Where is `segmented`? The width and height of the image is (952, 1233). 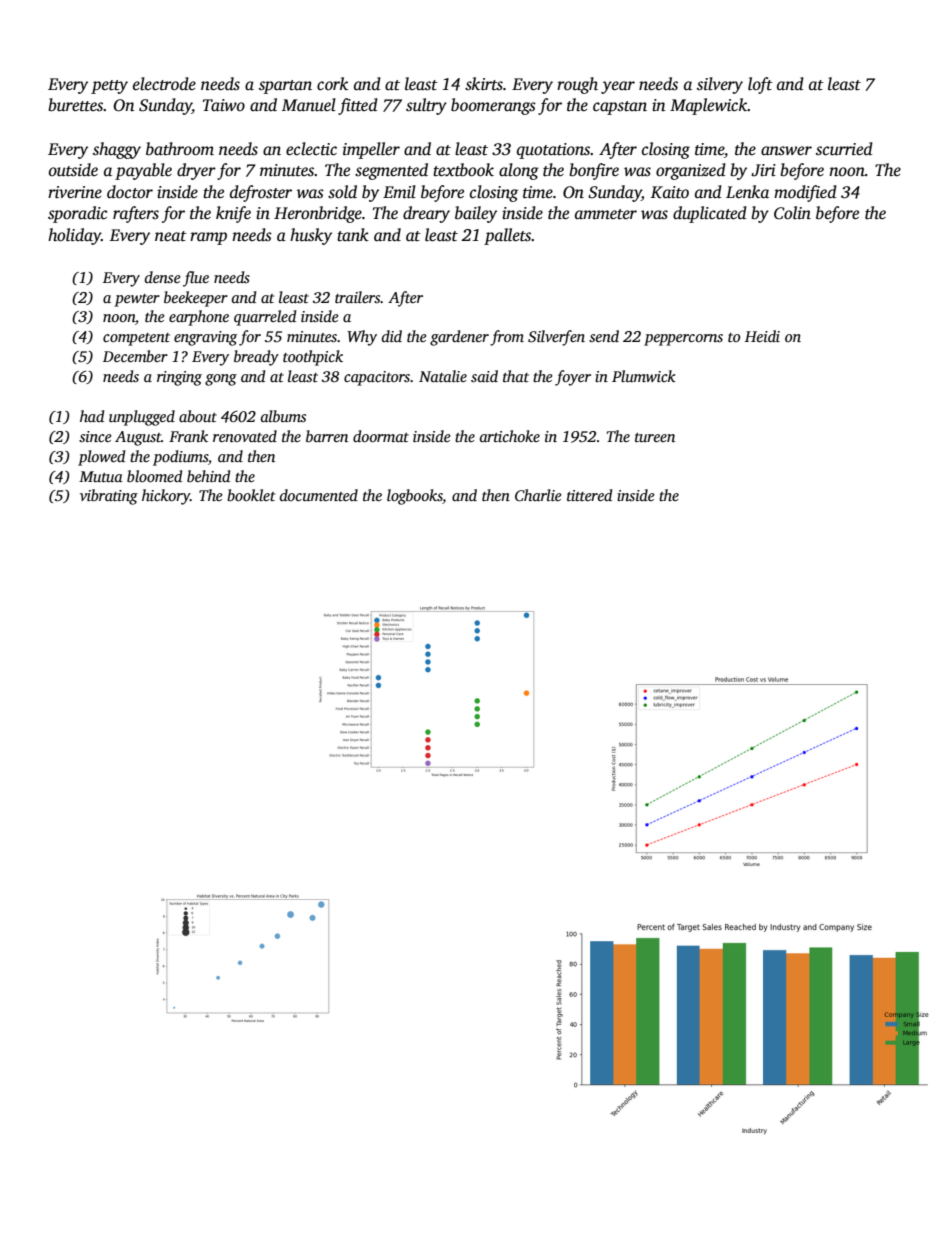 segmented is located at coordinates (391, 171).
